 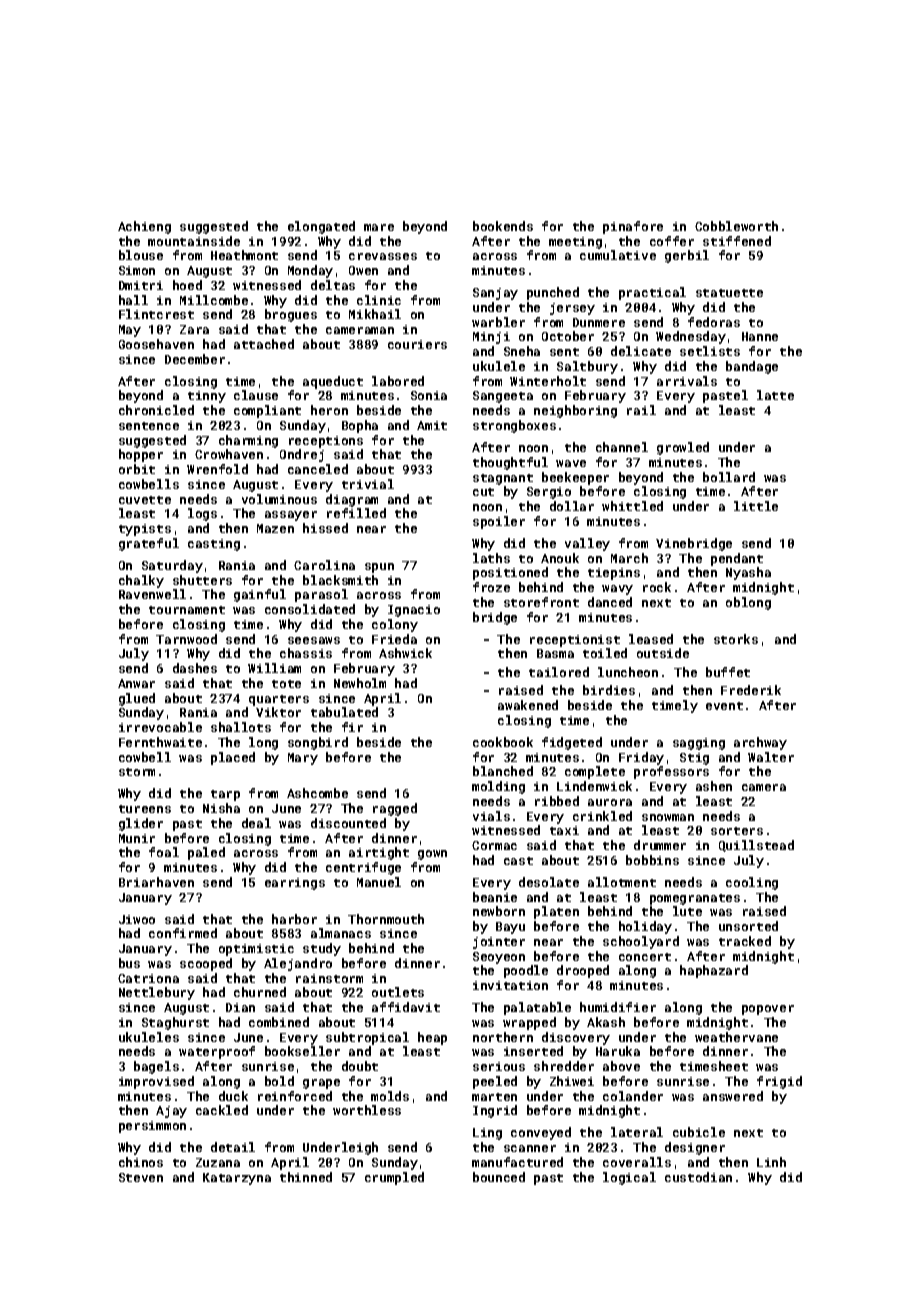 I want to click on discounted, so click(x=348, y=823).
